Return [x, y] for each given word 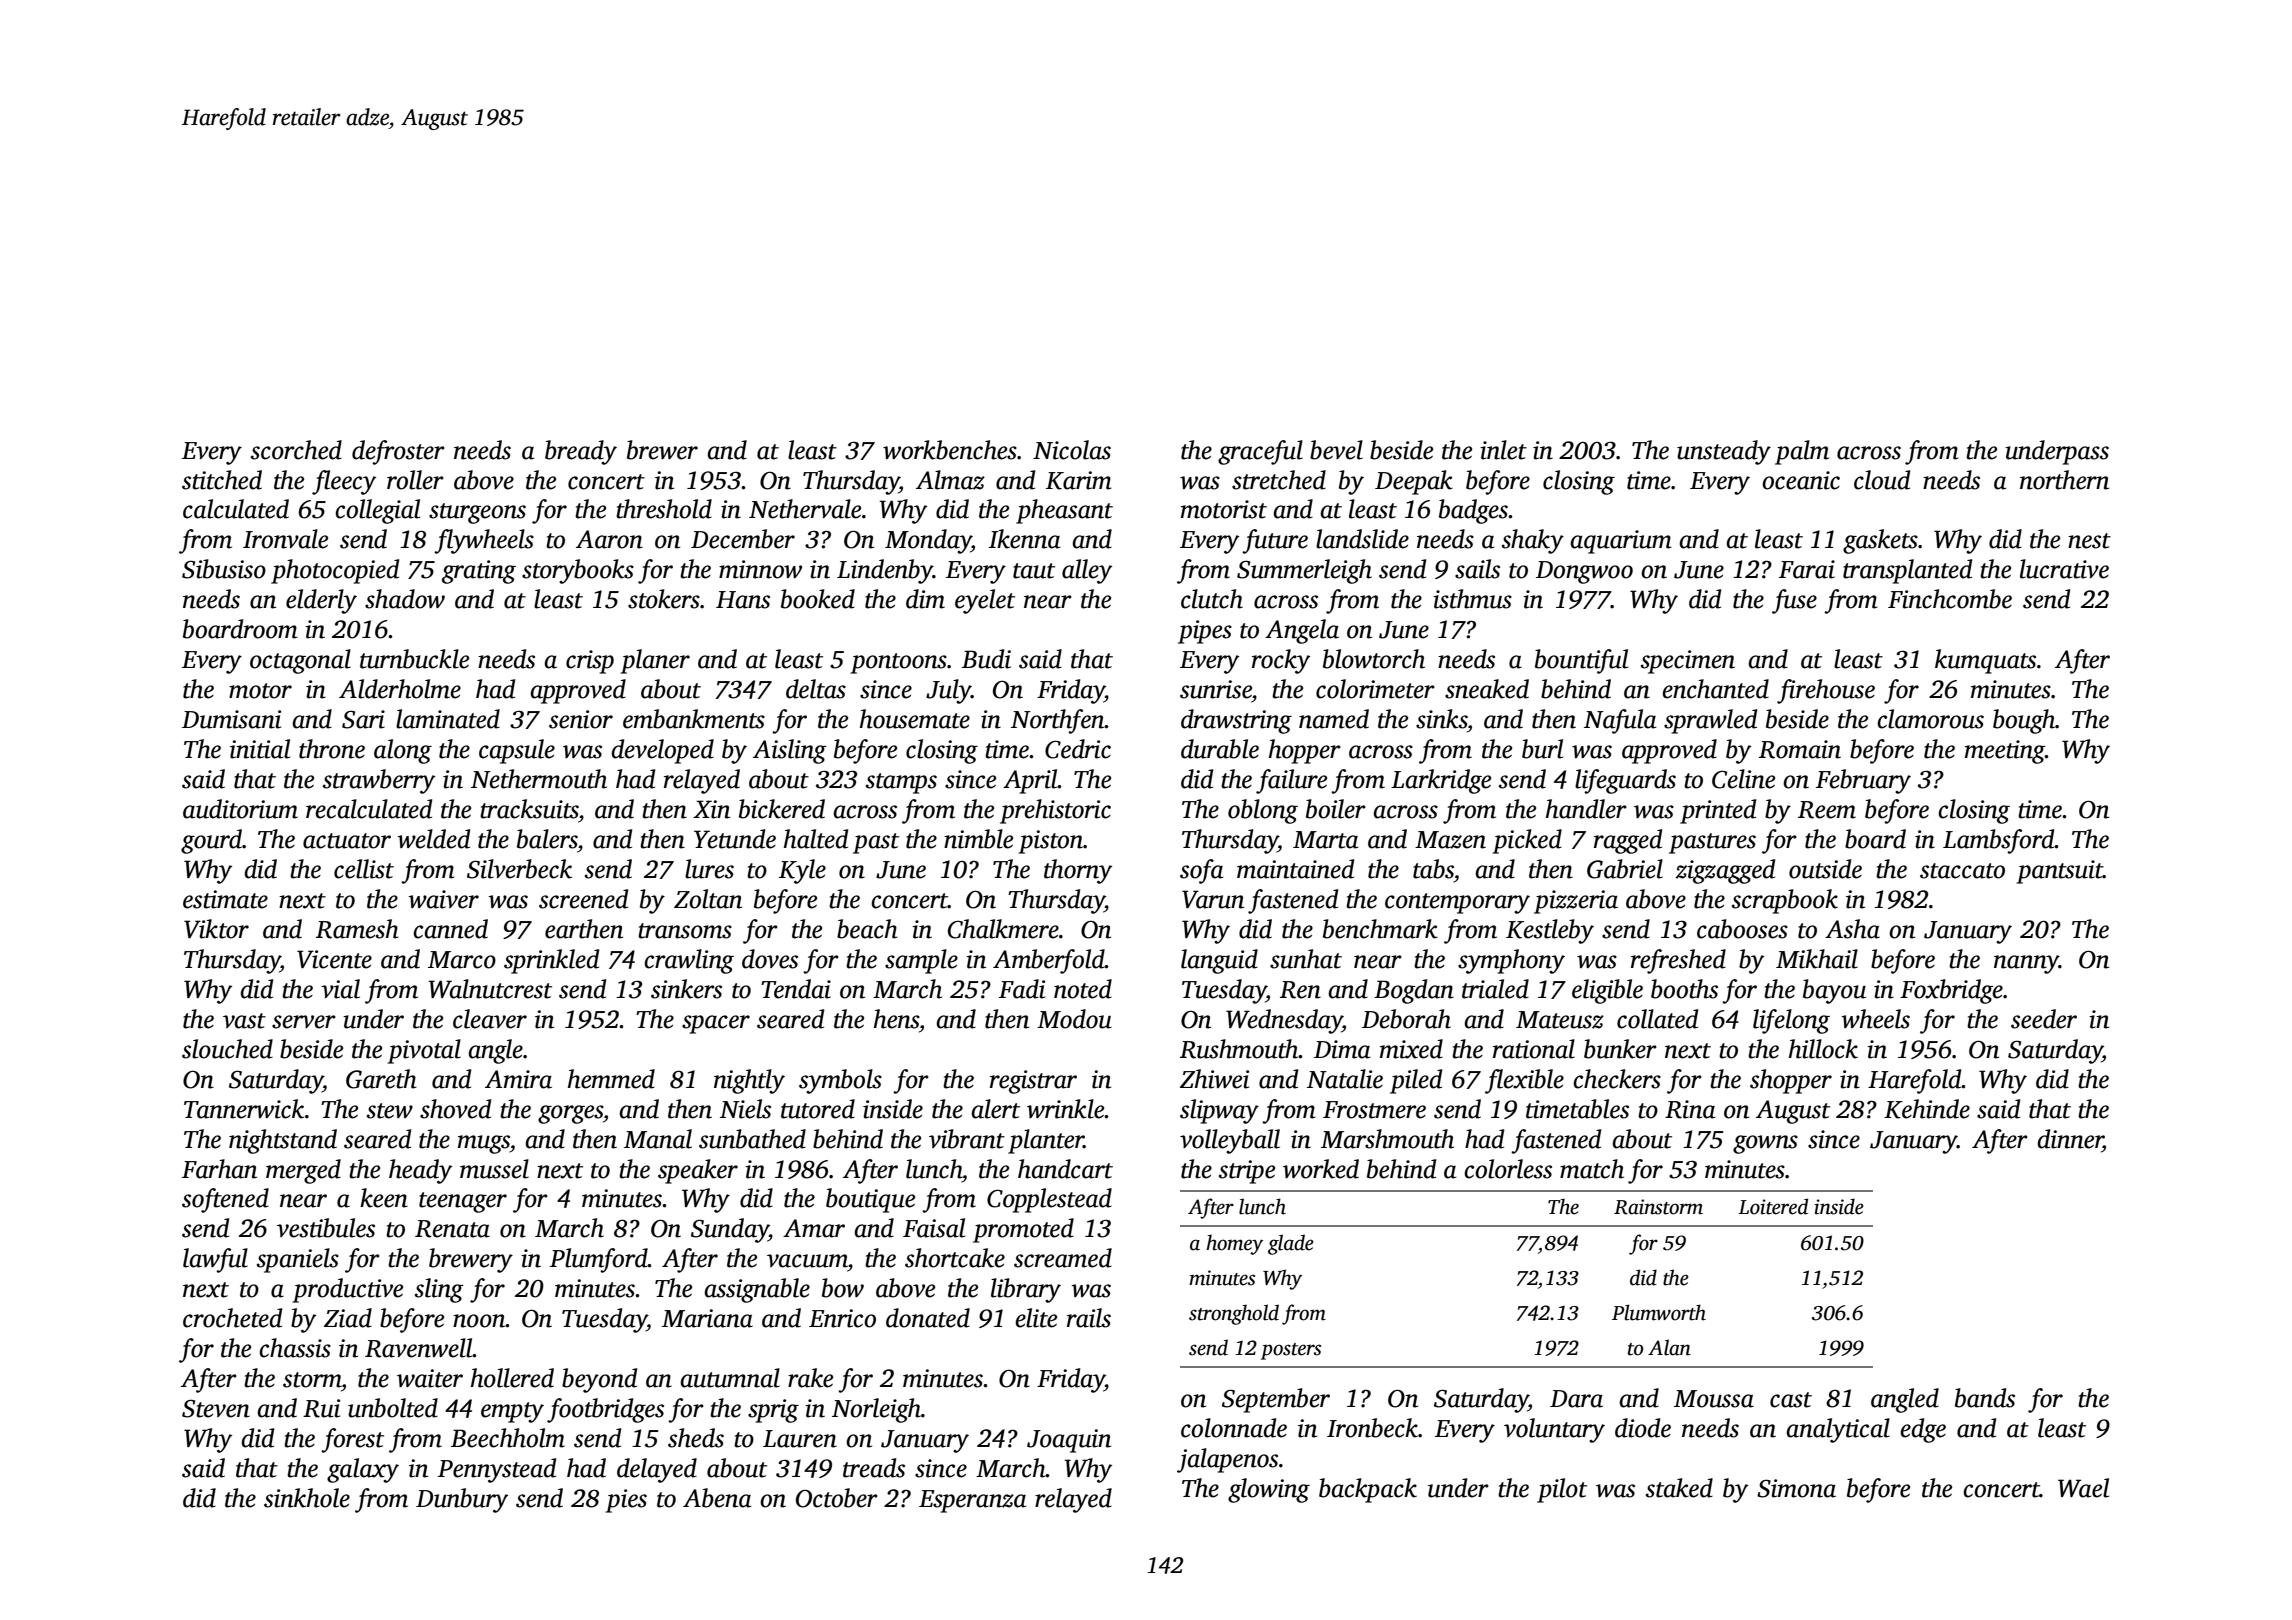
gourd [211, 841]
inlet [1503, 450]
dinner [2070, 1139]
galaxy [363, 1470]
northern [2064, 480]
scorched [296, 450]
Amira [518, 1079]
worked [1321, 1169]
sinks [1441, 719]
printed [1718, 811]
